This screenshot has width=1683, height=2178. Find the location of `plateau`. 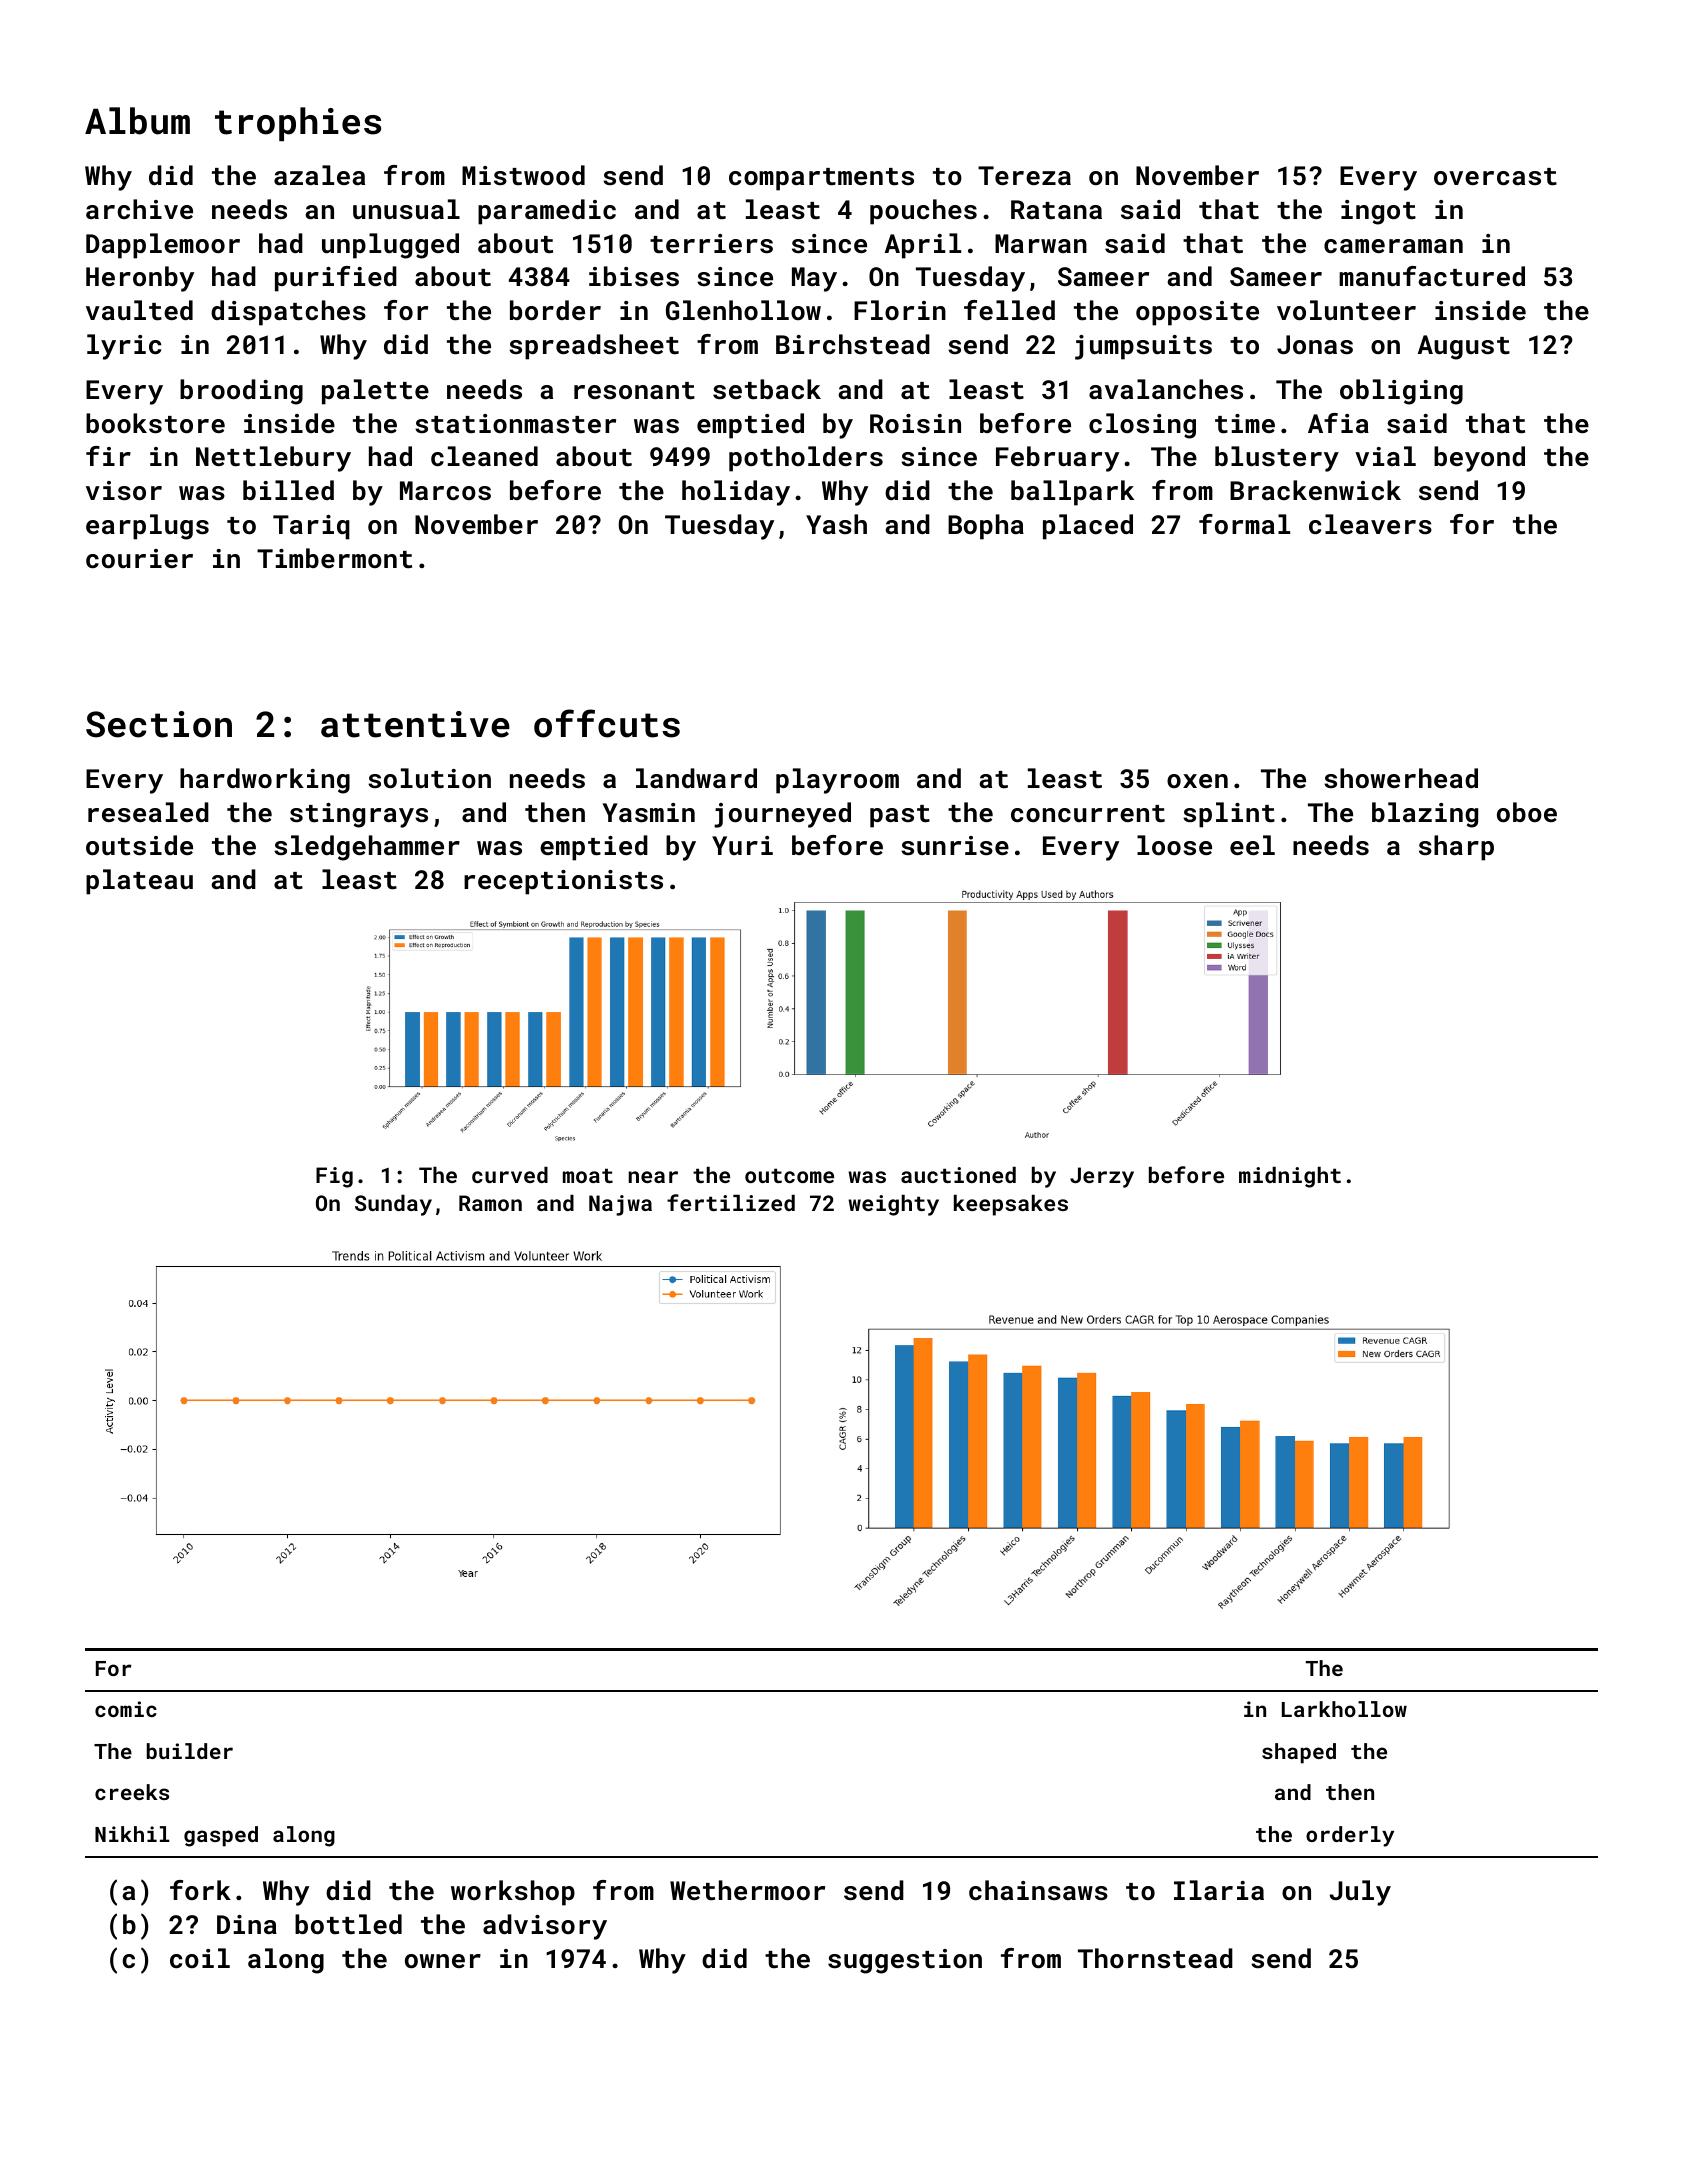

plateau is located at coordinates (139, 882).
